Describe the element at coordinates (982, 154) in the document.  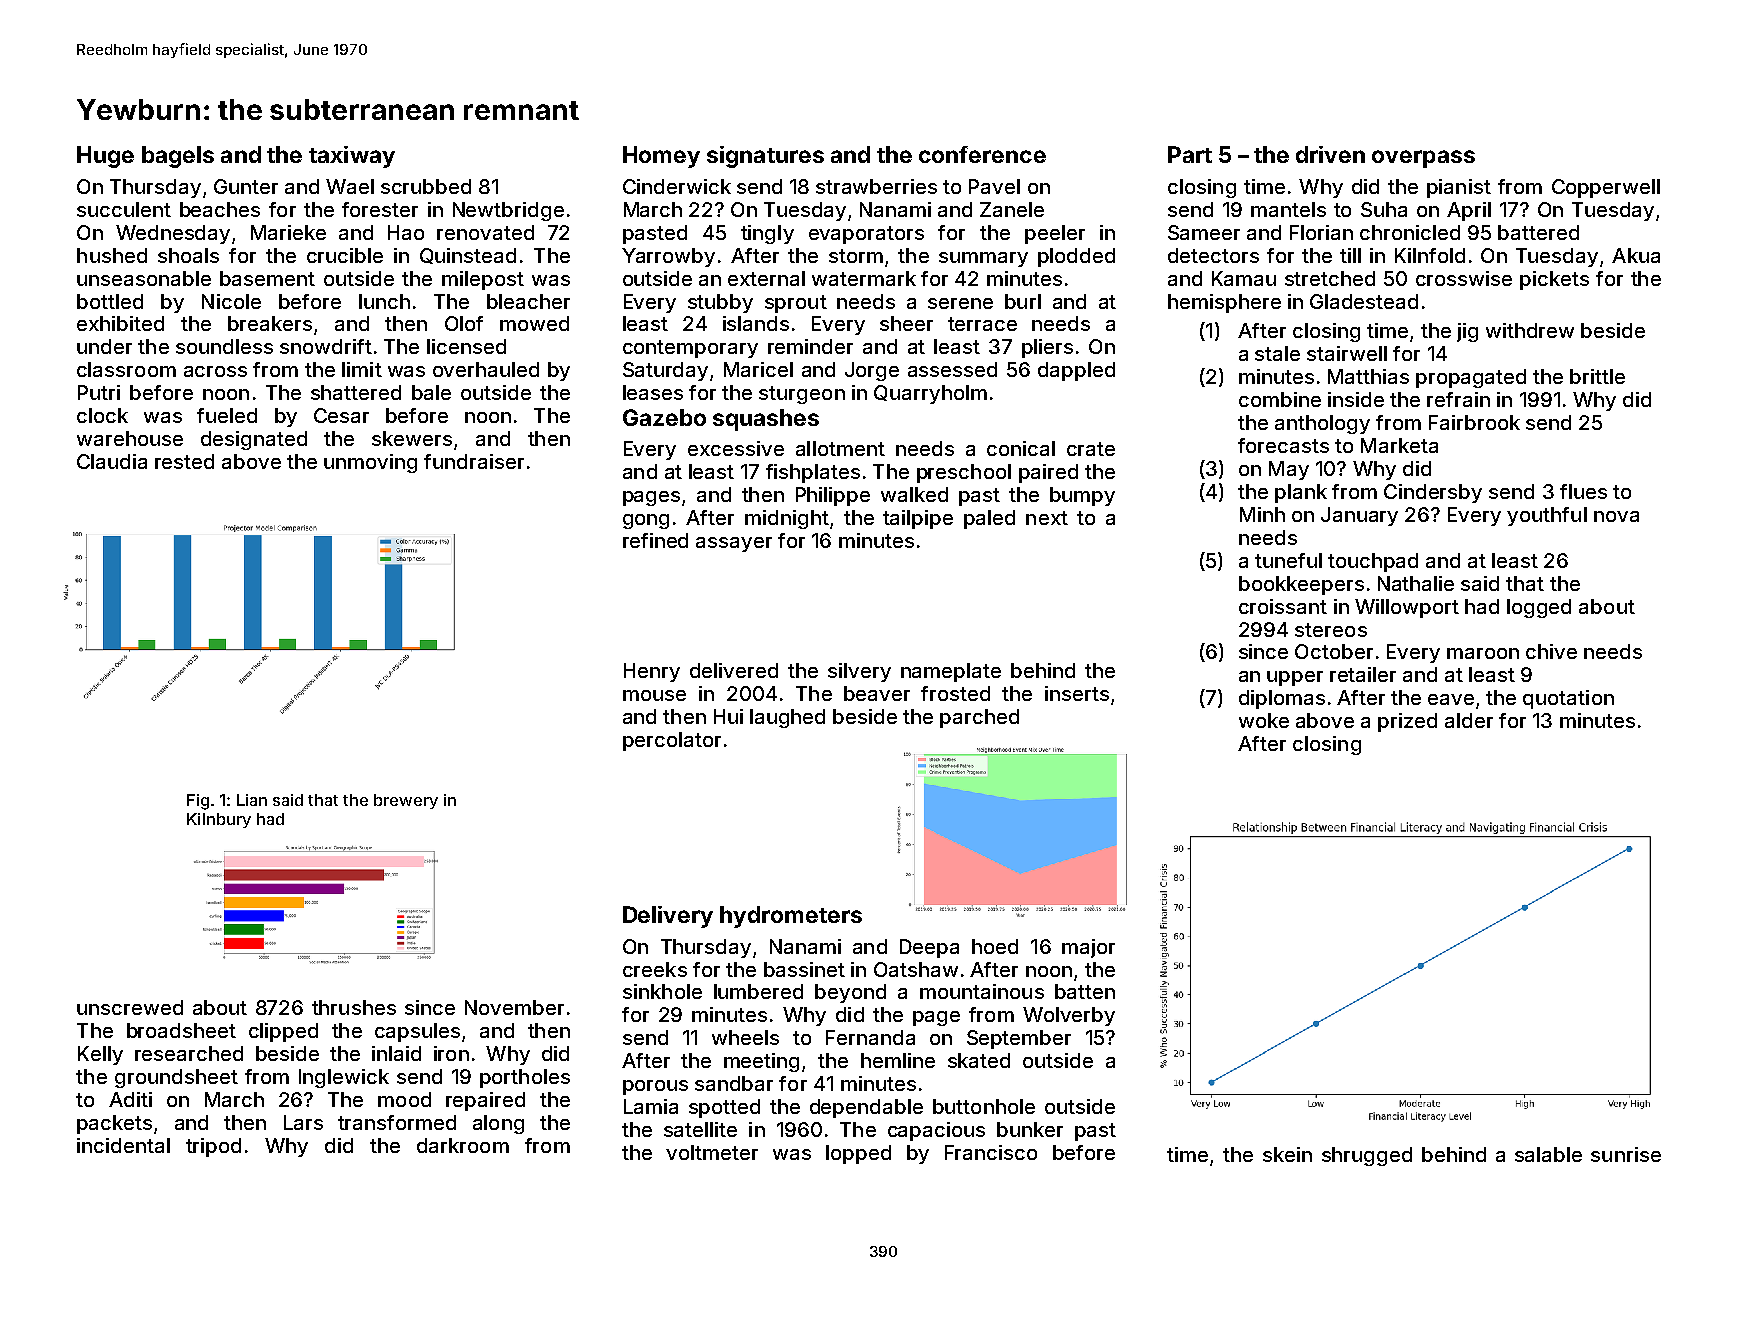
I see `conference` at that location.
